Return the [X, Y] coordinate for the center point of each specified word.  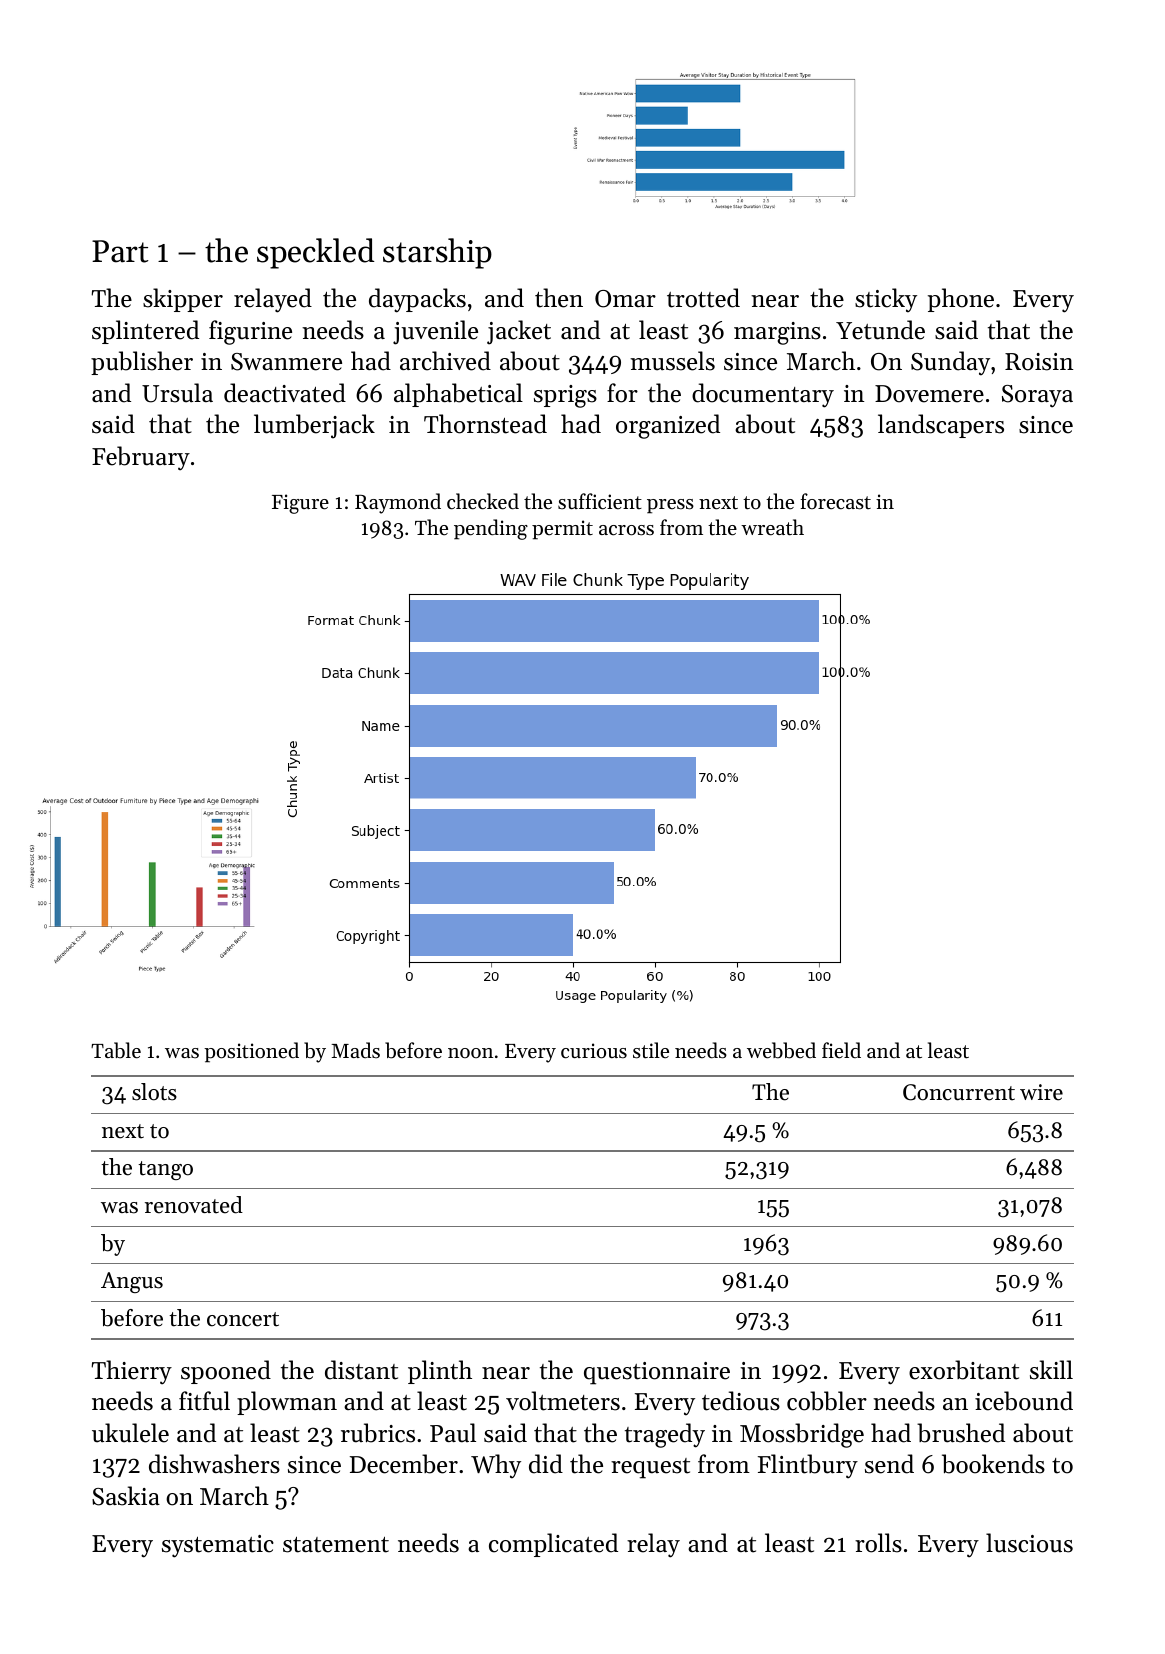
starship [437, 253]
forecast [835, 501]
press [670, 506]
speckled [316, 253]
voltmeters [563, 1401]
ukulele [130, 1433]
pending [491, 529]
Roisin [1039, 362]
